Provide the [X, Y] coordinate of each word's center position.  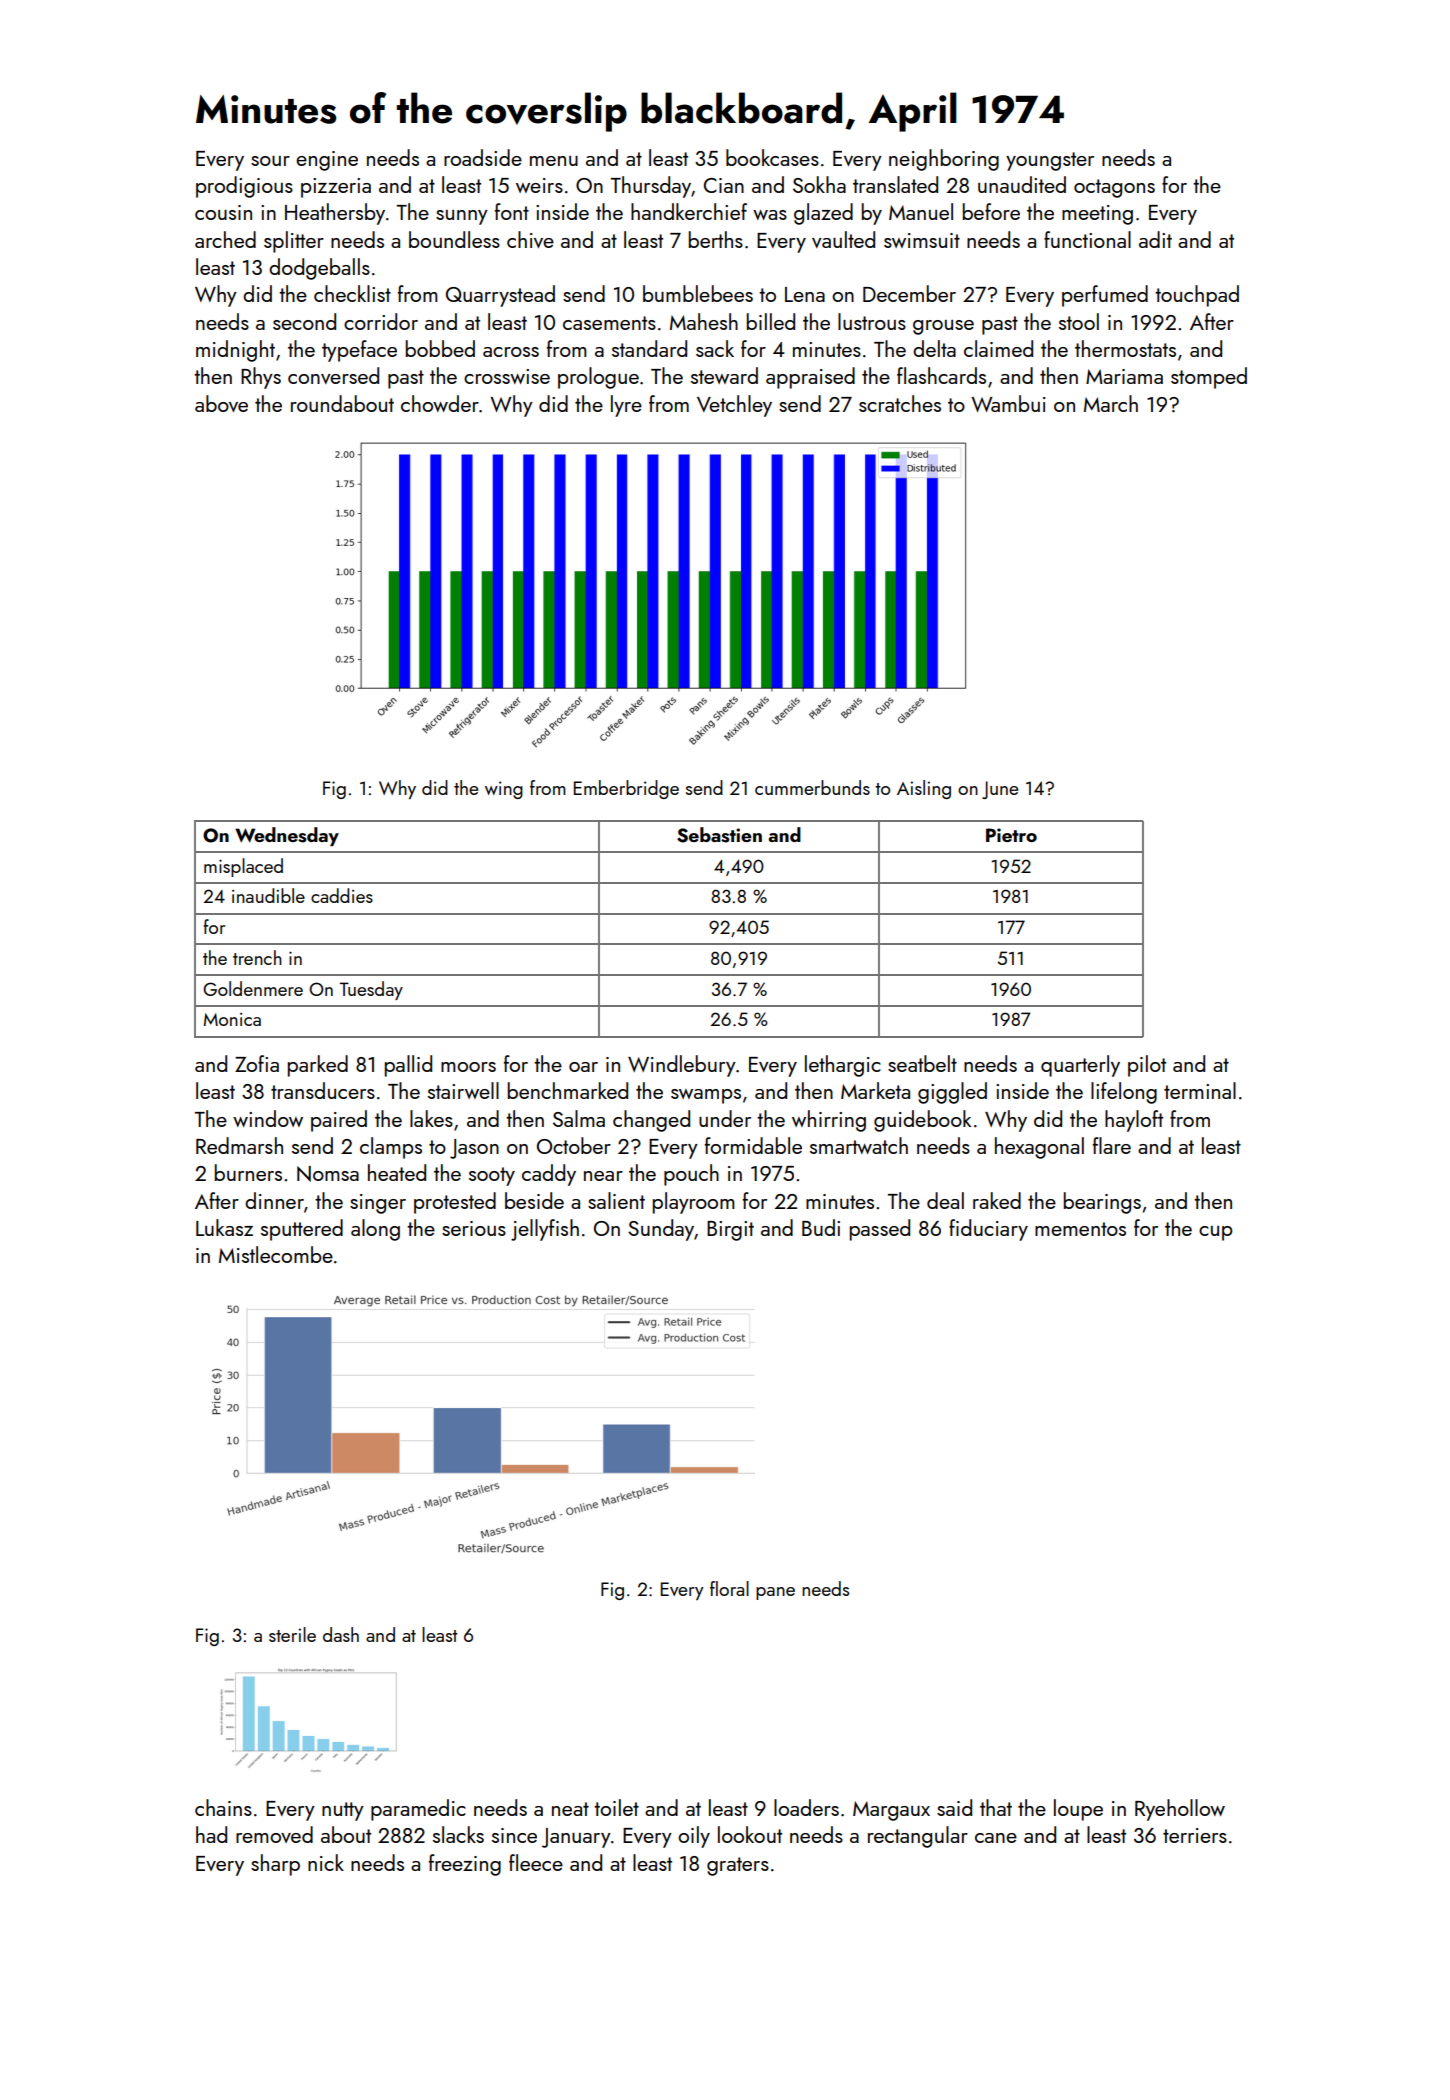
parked [318, 1066]
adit [1155, 239]
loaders [806, 1807]
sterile [292, 1634]
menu [554, 161]
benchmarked [568, 1090]
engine [327, 161]
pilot [1147, 1066]
